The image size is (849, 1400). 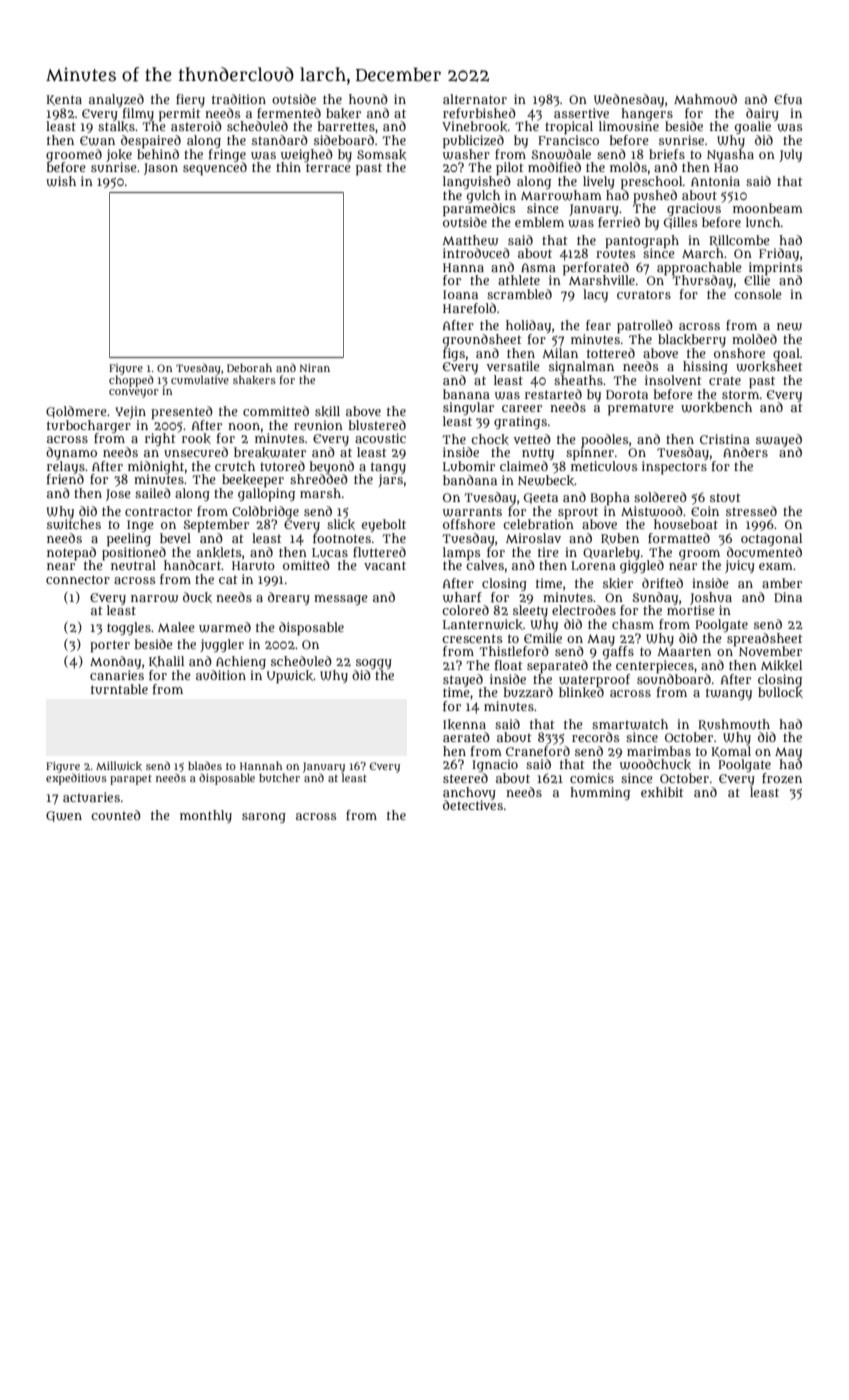 What do you see at coordinates (473, 805) in the screenshot?
I see `detectives` at bounding box center [473, 805].
